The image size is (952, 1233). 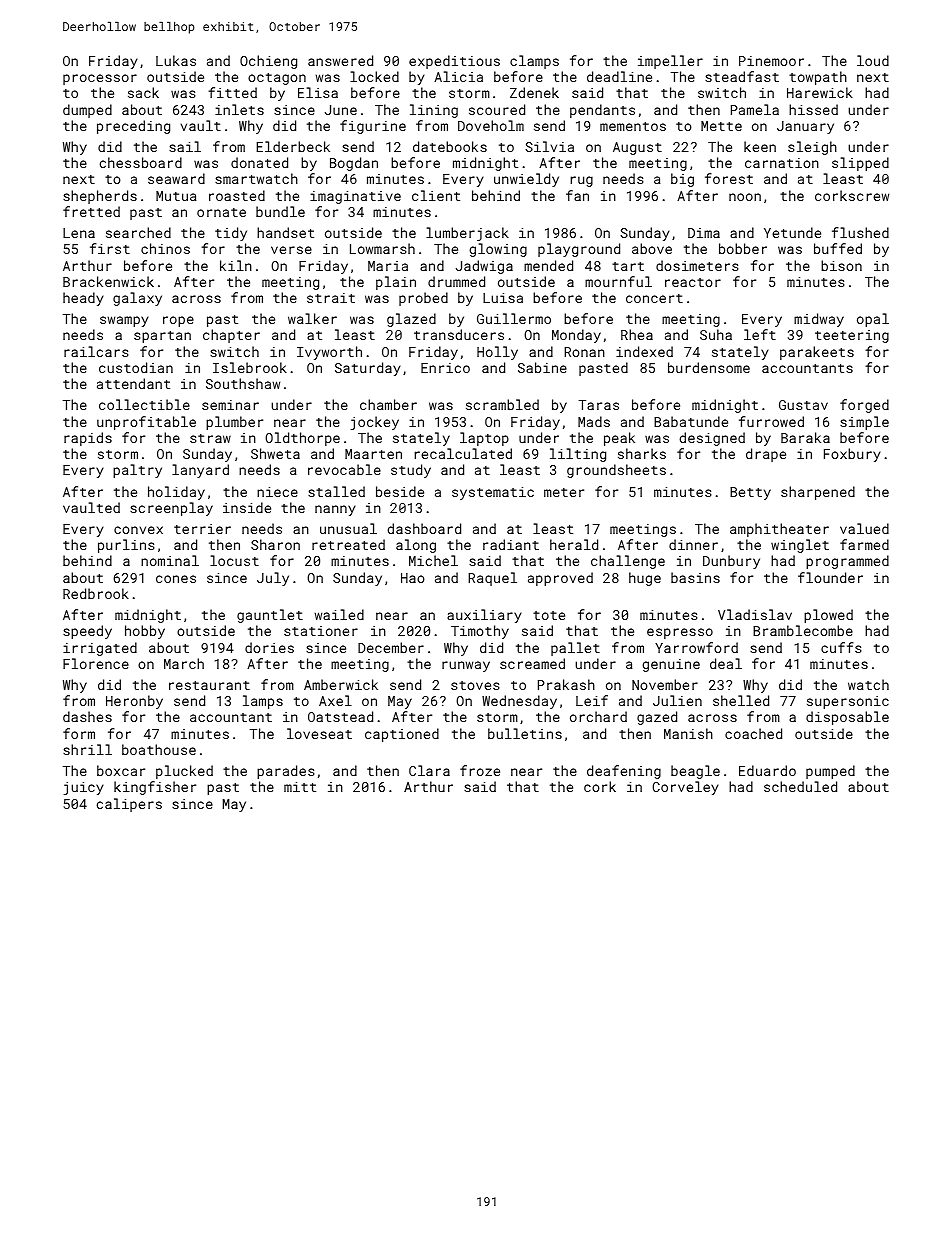 What do you see at coordinates (813, 109) in the screenshot?
I see `hissed` at bounding box center [813, 109].
